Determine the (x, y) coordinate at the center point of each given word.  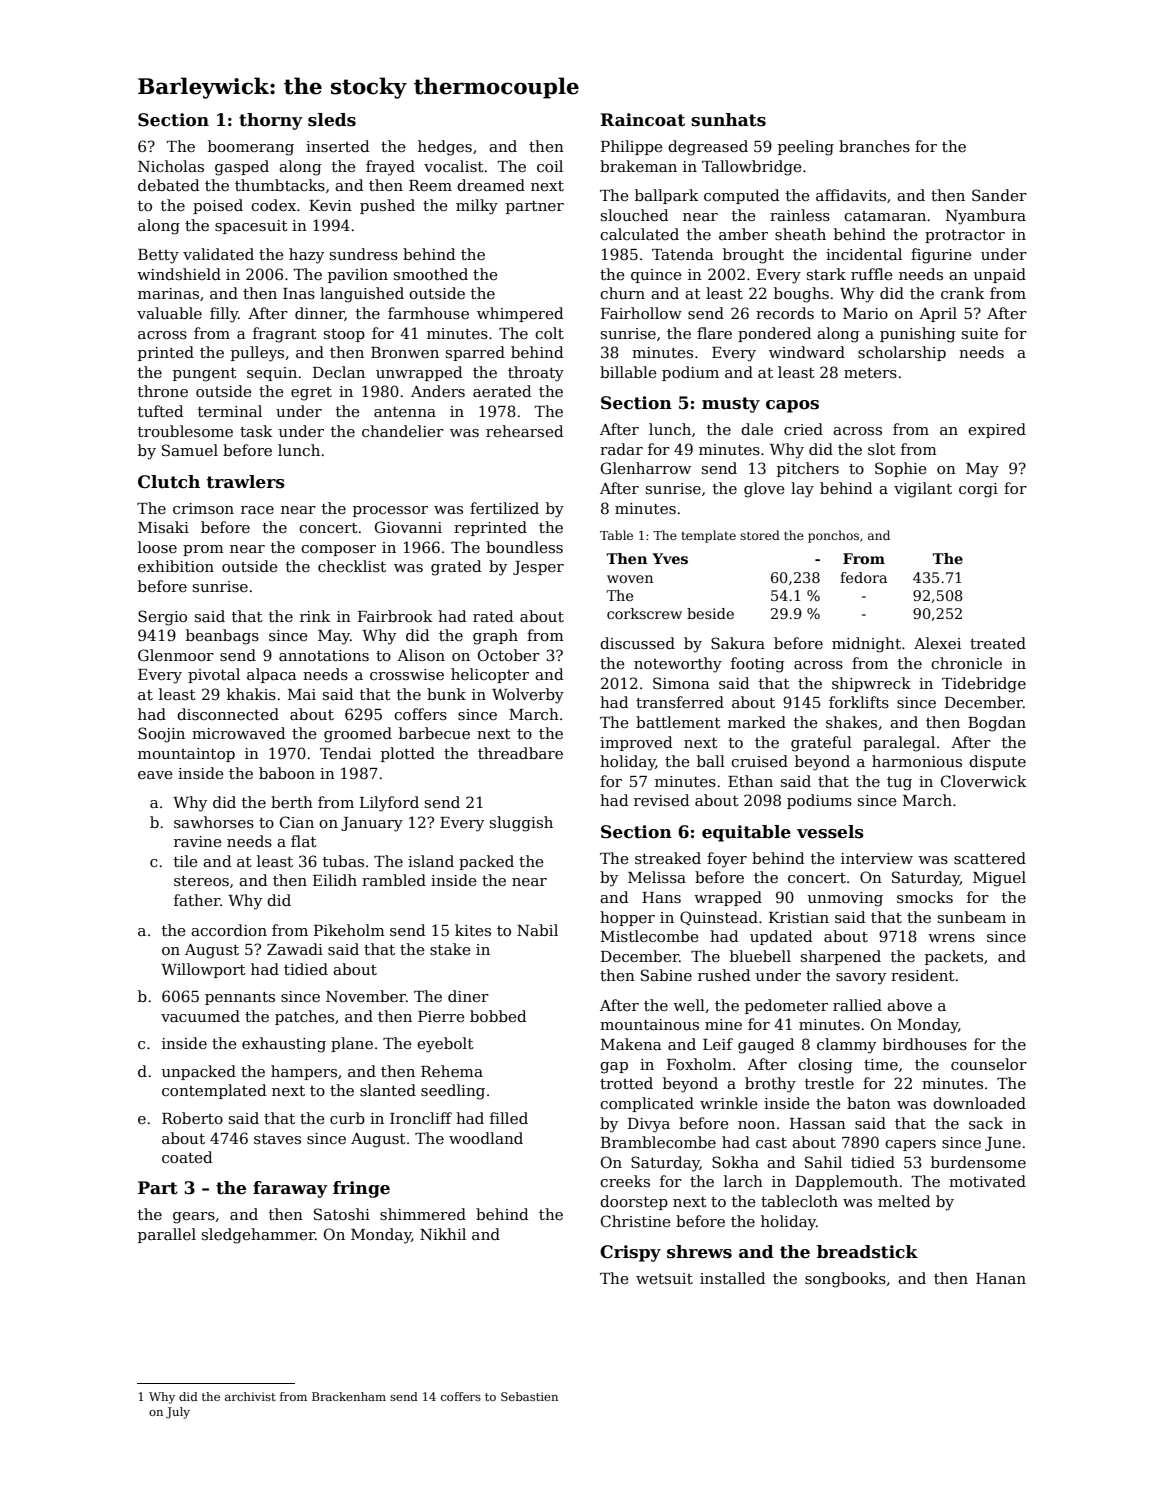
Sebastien (529, 1396)
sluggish (521, 824)
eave (155, 775)
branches (874, 146)
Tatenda (683, 254)
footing (758, 665)
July (178, 1413)
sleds (332, 120)
